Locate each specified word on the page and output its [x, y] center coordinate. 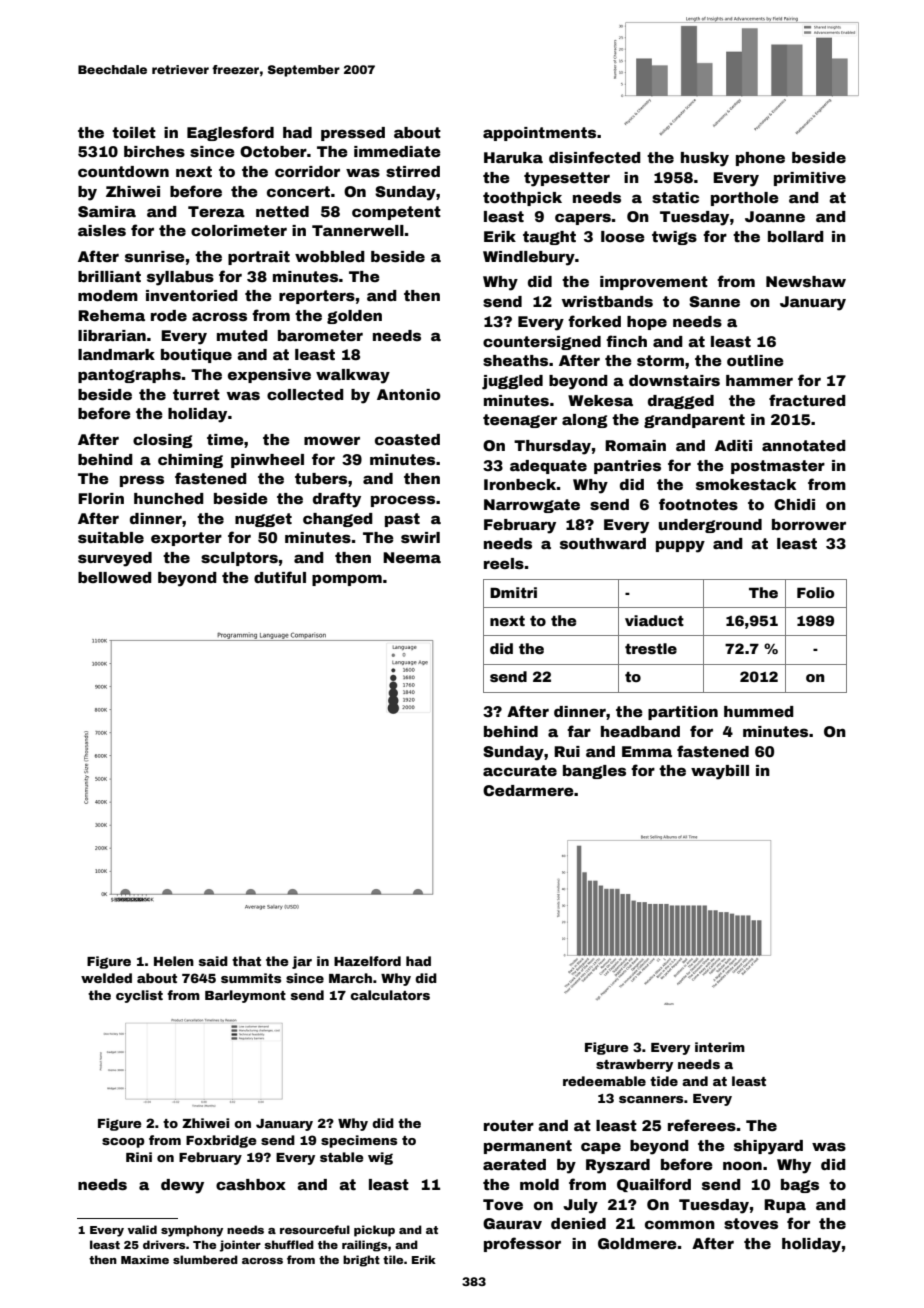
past [402, 520]
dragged [681, 402]
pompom [347, 580]
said [213, 961]
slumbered [205, 1259]
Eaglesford [230, 133]
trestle [651, 648]
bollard [796, 236]
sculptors [239, 559]
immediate [397, 151]
